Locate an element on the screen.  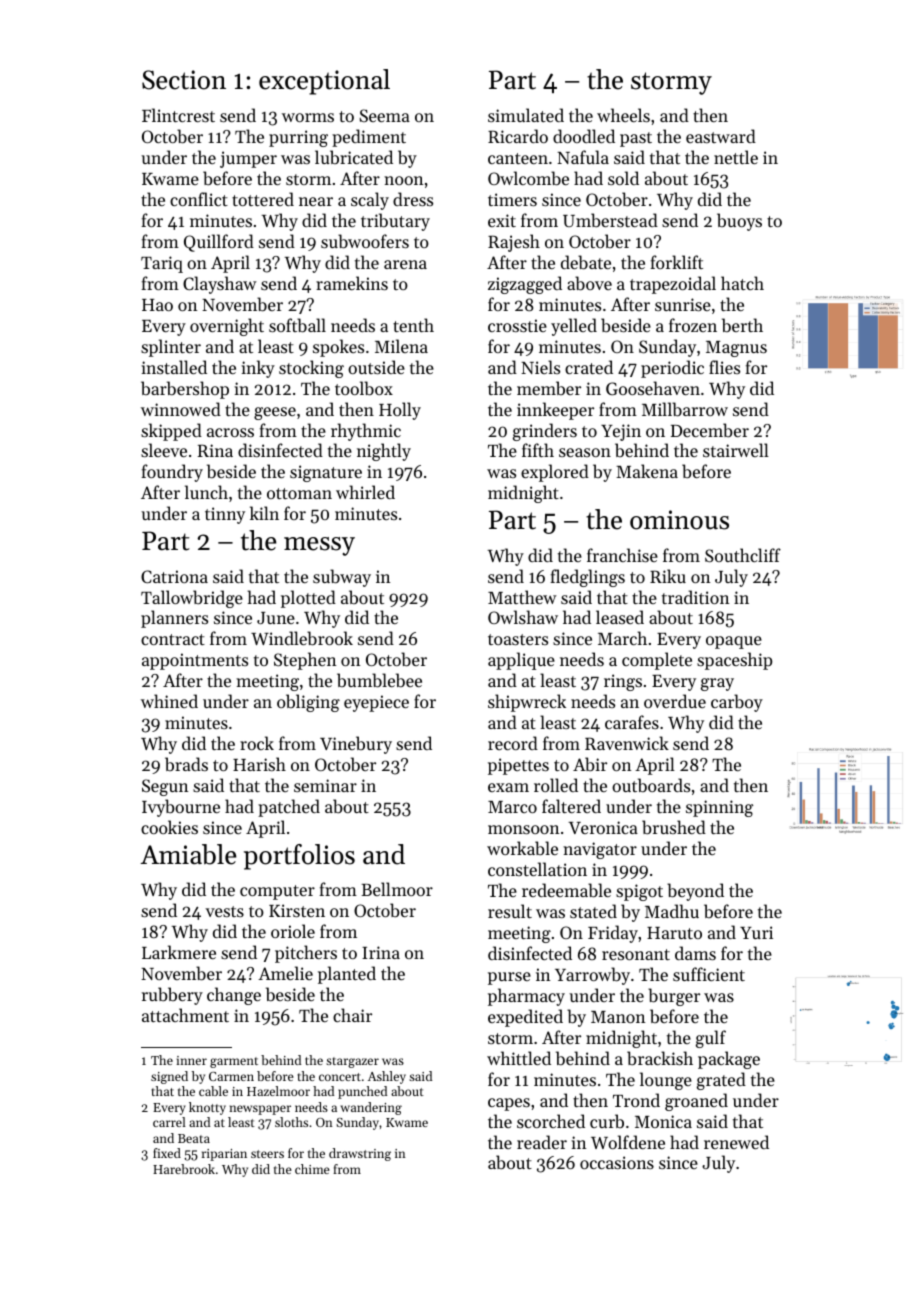
whirled is located at coordinates (365, 492).
